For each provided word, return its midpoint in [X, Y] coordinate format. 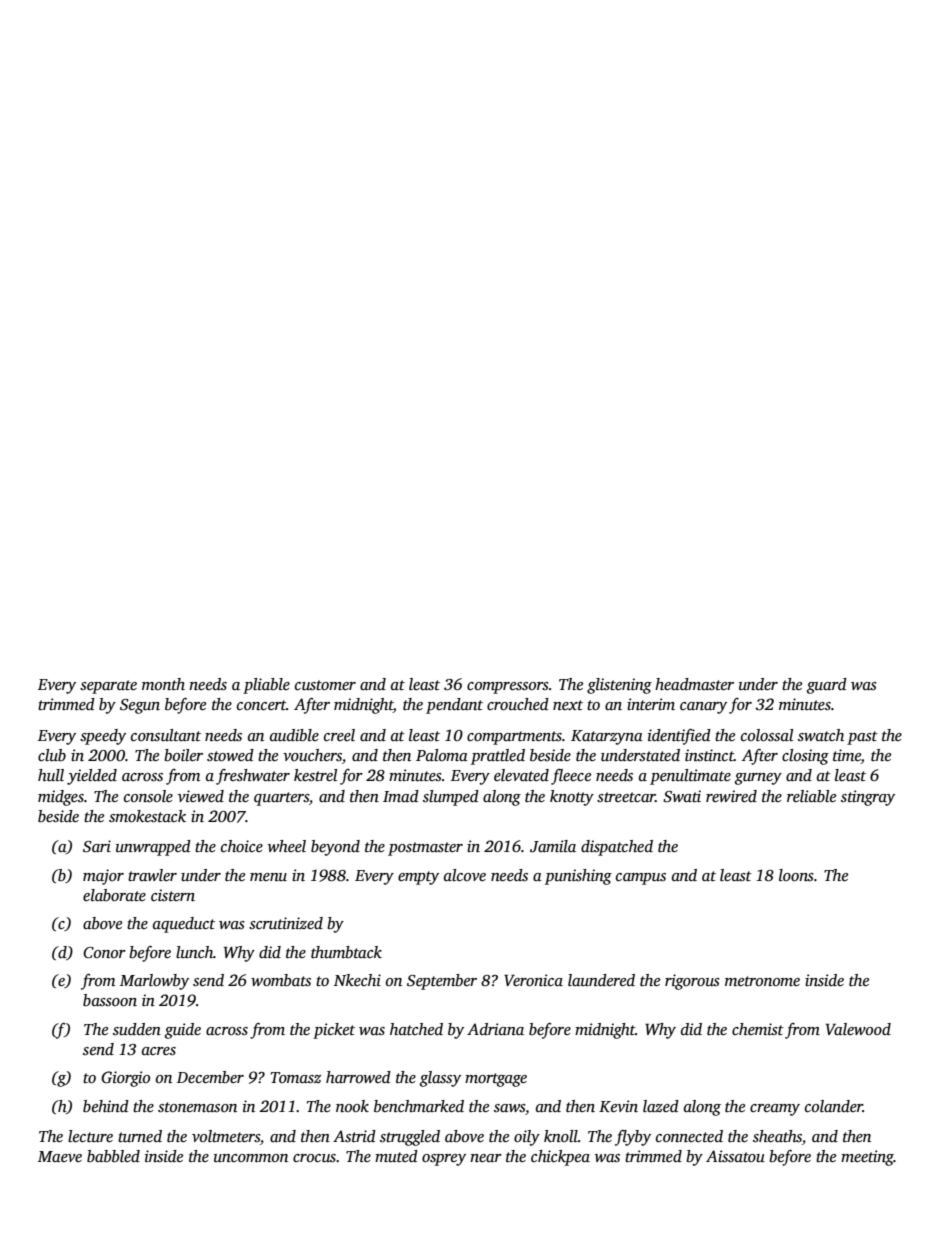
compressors [508, 688]
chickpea [560, 1158]
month [163, 684]
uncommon [251, 1158]
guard [827, 686]
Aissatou [735, 1156]
